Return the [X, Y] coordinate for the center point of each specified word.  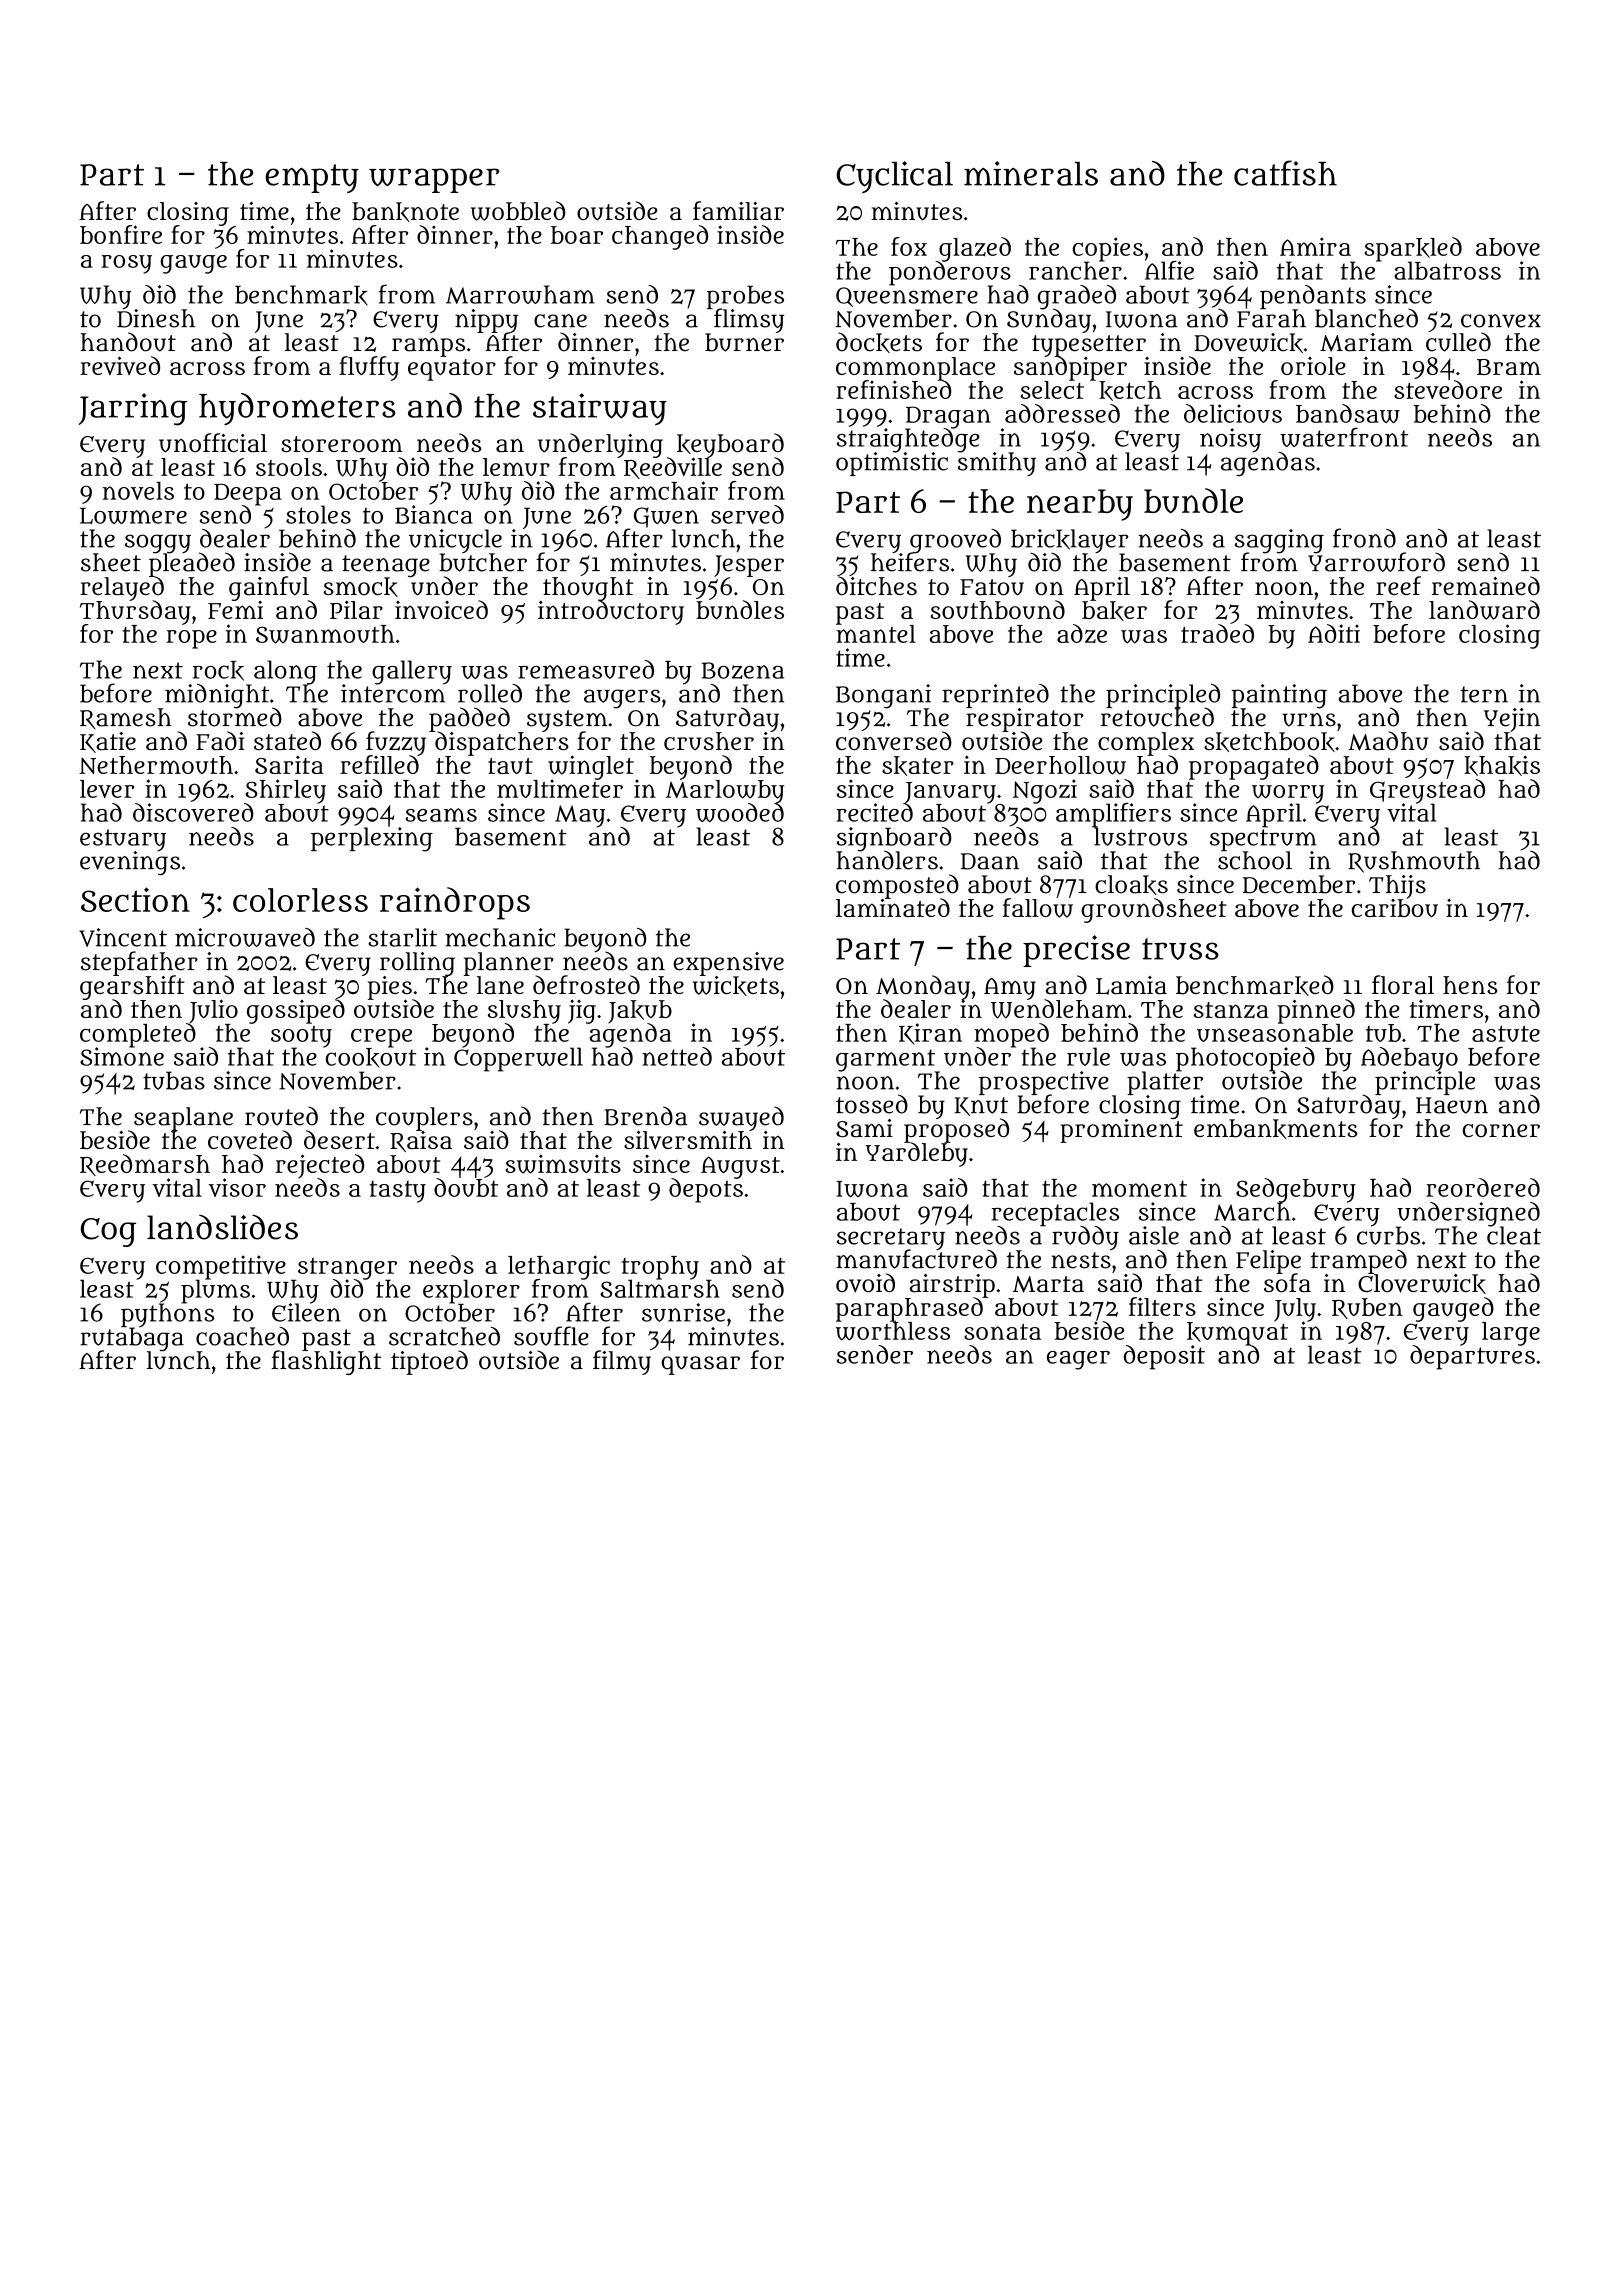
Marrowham [520, 294]
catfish [1285, 173]
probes [745, 297]
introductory [611, 613]
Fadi [220, 741]
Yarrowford [1376, 562]
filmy [622, 1362]
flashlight [326, 1363]
